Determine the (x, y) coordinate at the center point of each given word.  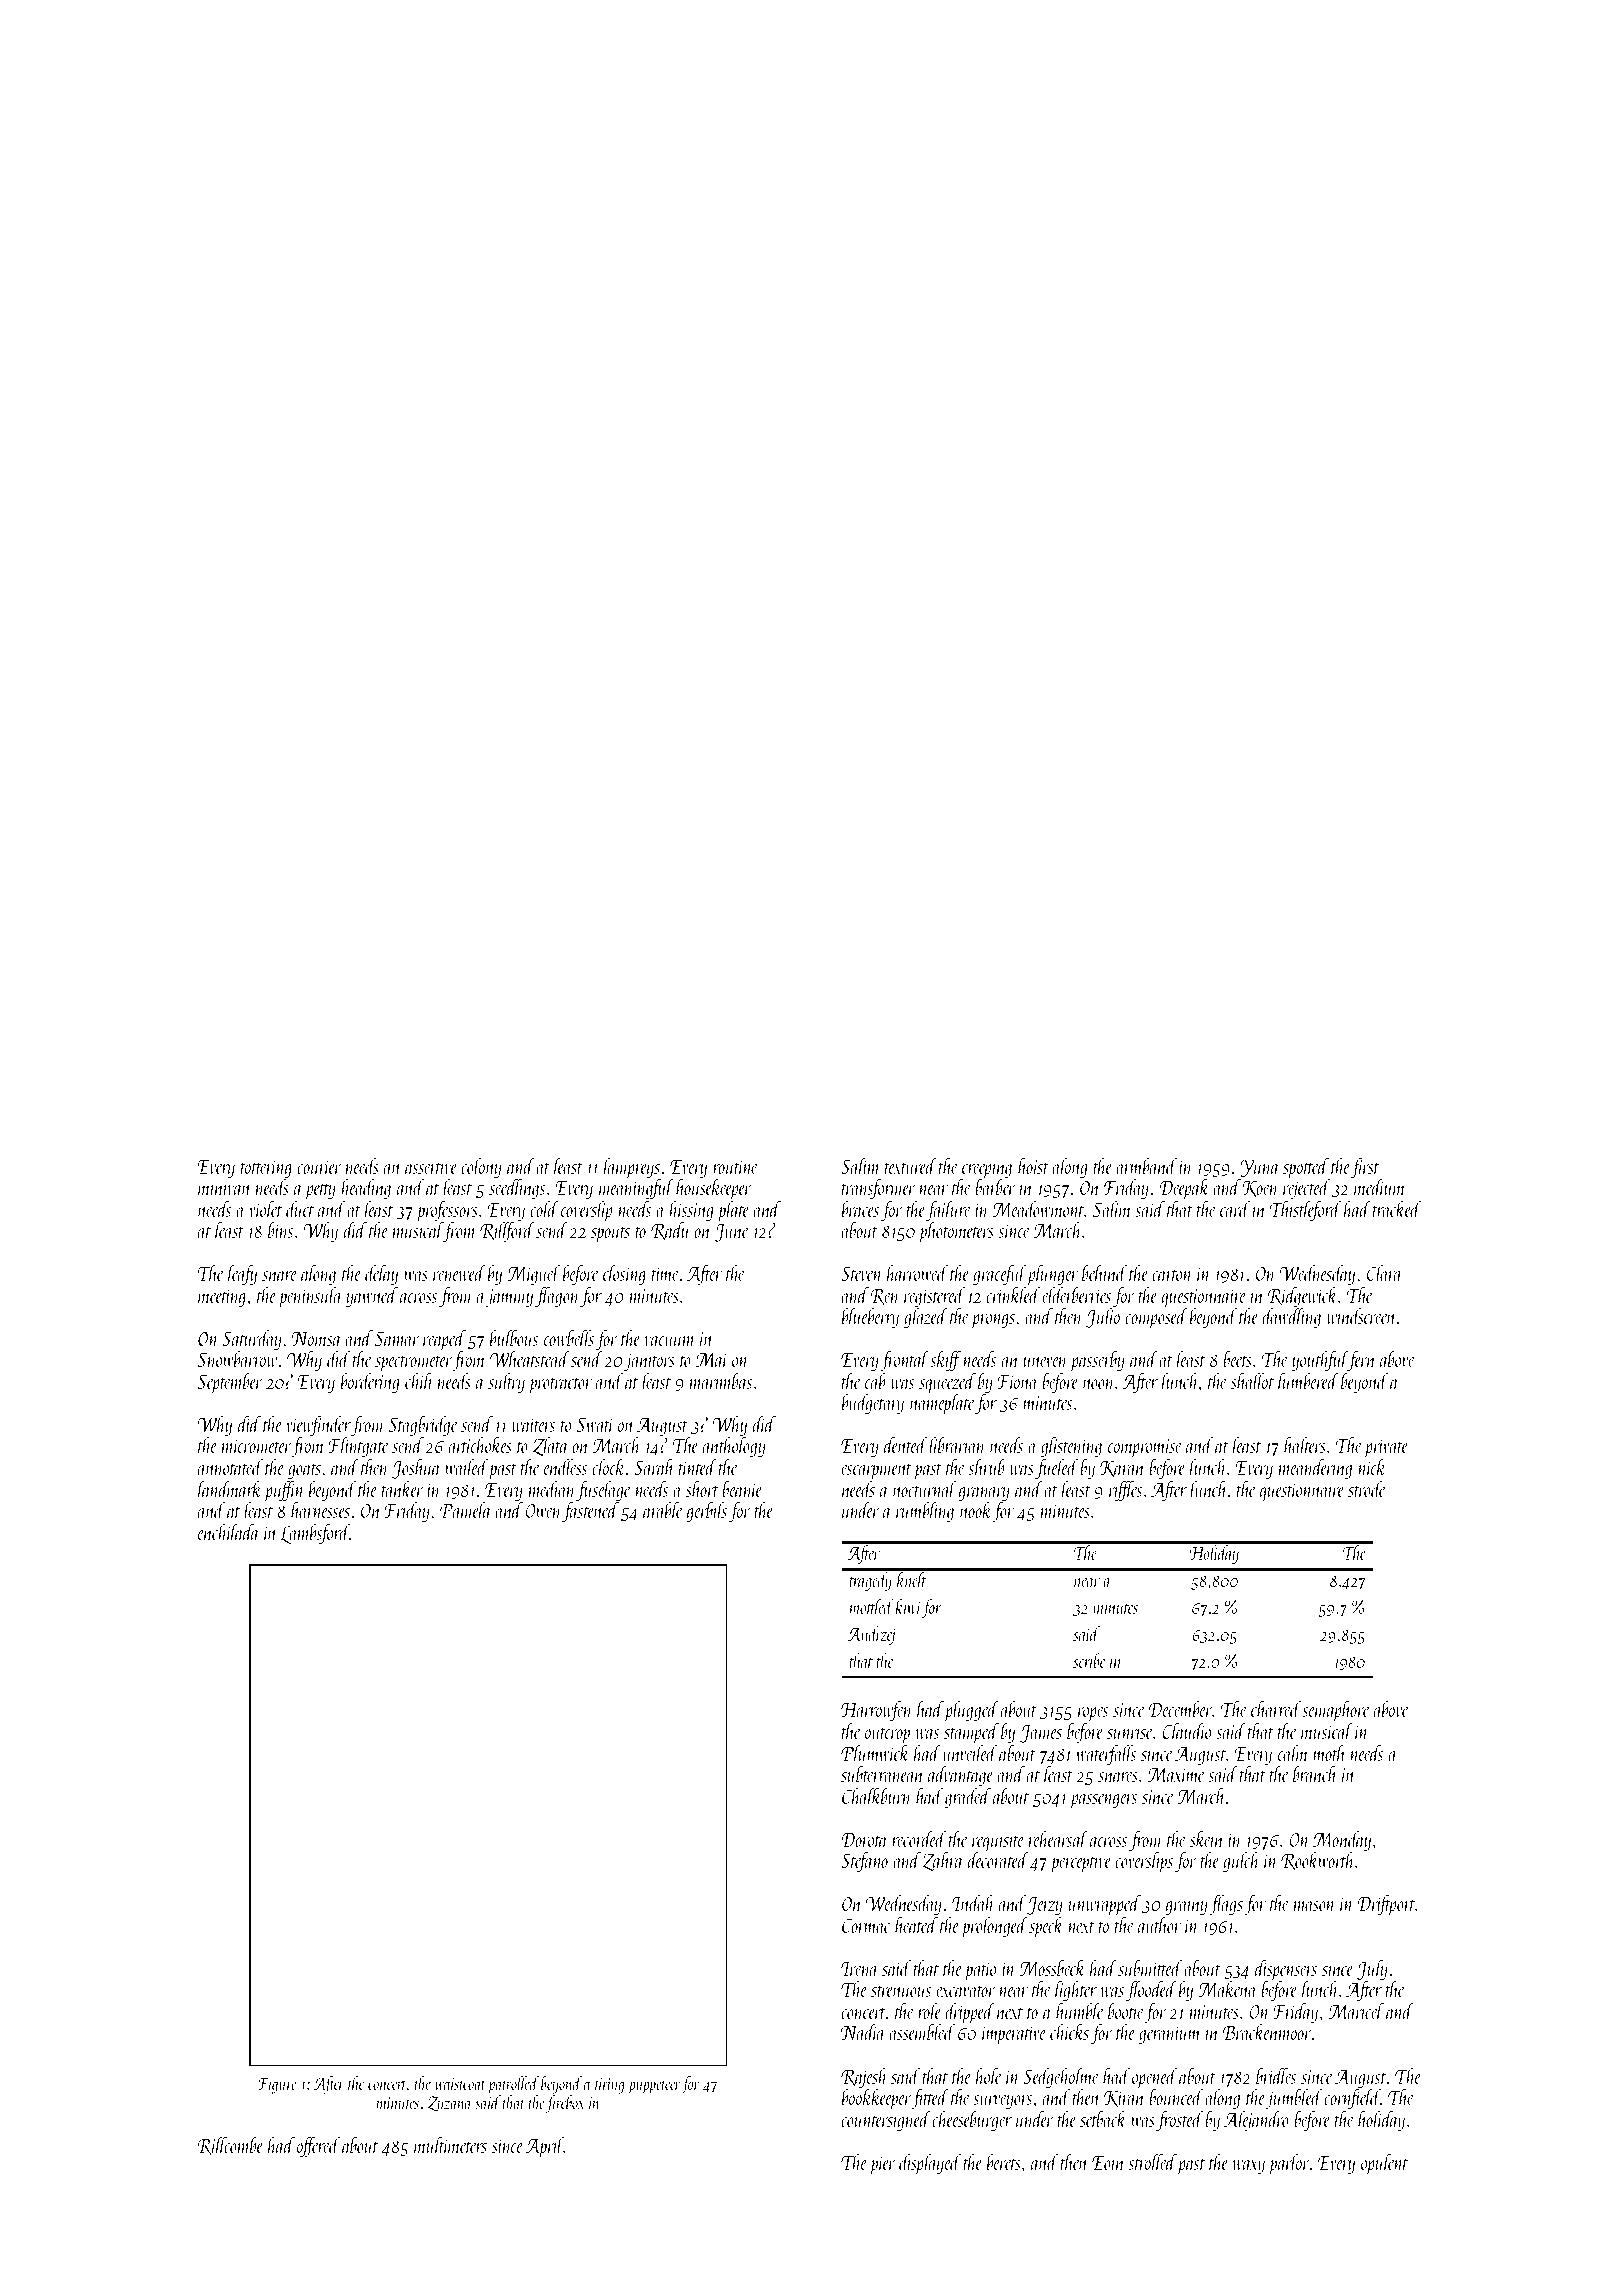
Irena (859, 1968)
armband (1146, 1166)
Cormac (866, 1925)
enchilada (229, 1532)
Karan (1122, 1468)
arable (663, 1510)
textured (911, 1166)
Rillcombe (230, 2146)
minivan (224, 1188)
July (1372, 1970)
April (545, 2147)
